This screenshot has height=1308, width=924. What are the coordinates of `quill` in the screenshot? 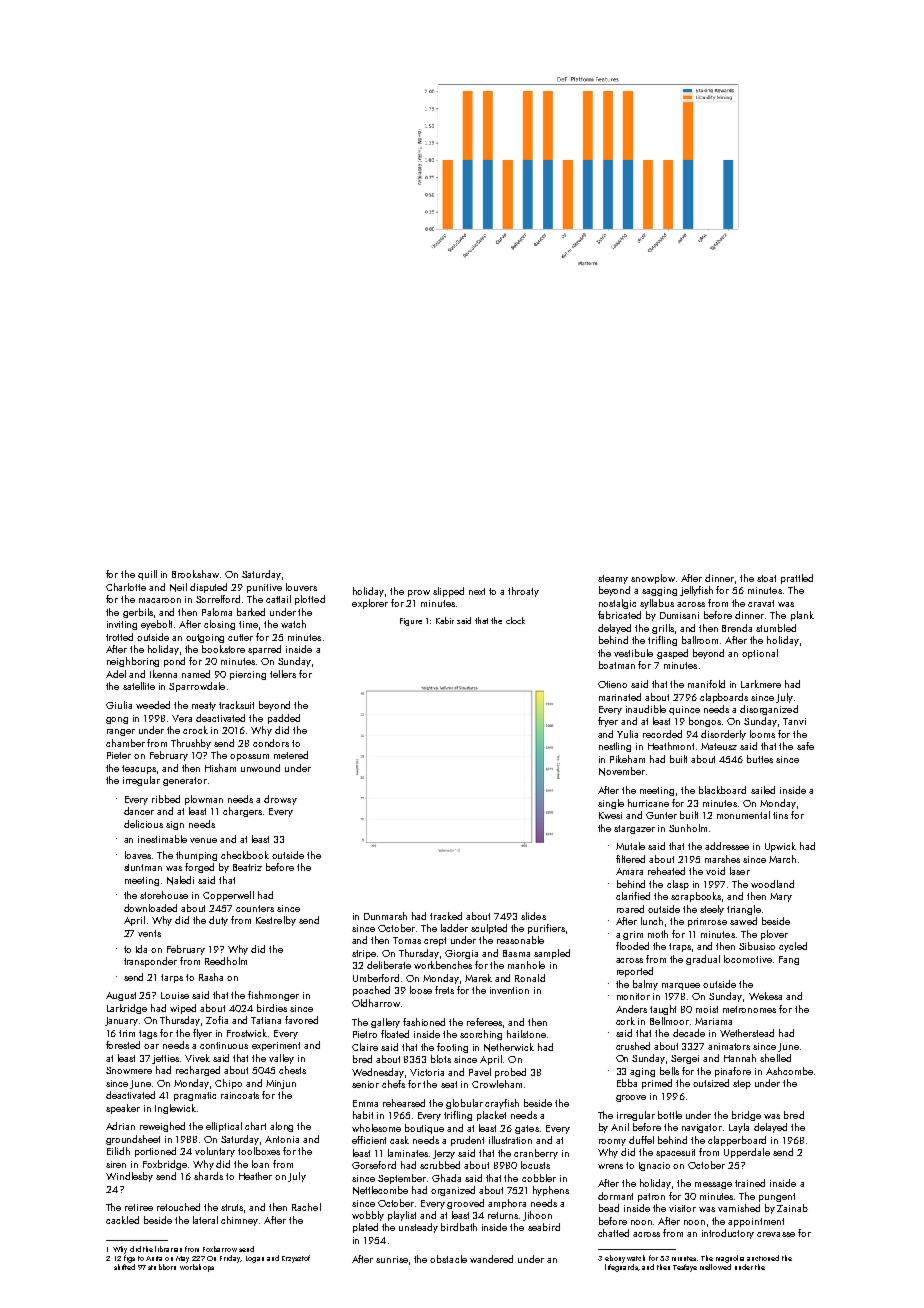 It's located at (147, 575).
